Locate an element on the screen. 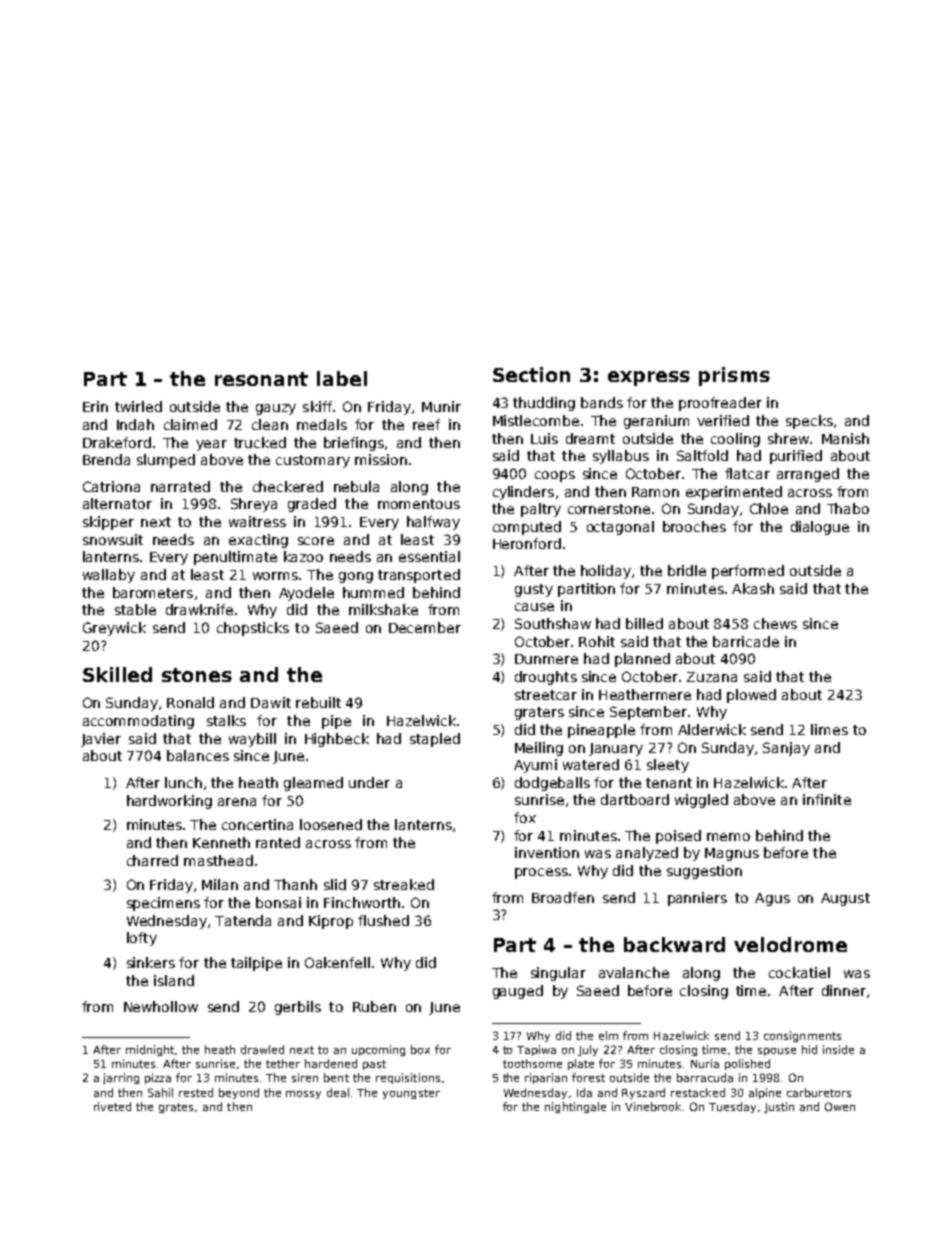 Image resolution: width=952 pixels, height=1233 pixels. Heronford is located at coordinates (527, 543).
